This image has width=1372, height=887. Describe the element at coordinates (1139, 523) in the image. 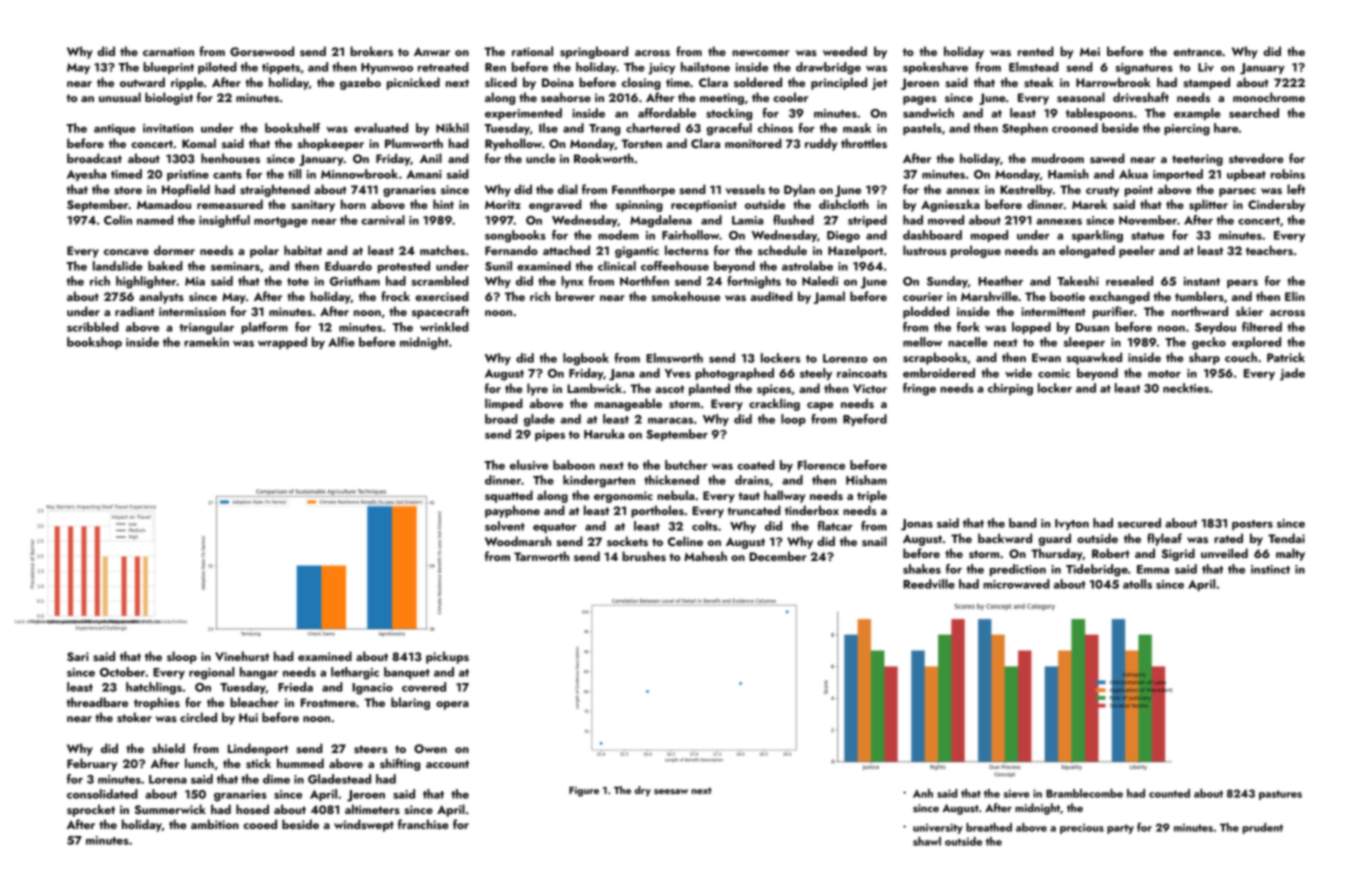

I see `secured` at that location.
